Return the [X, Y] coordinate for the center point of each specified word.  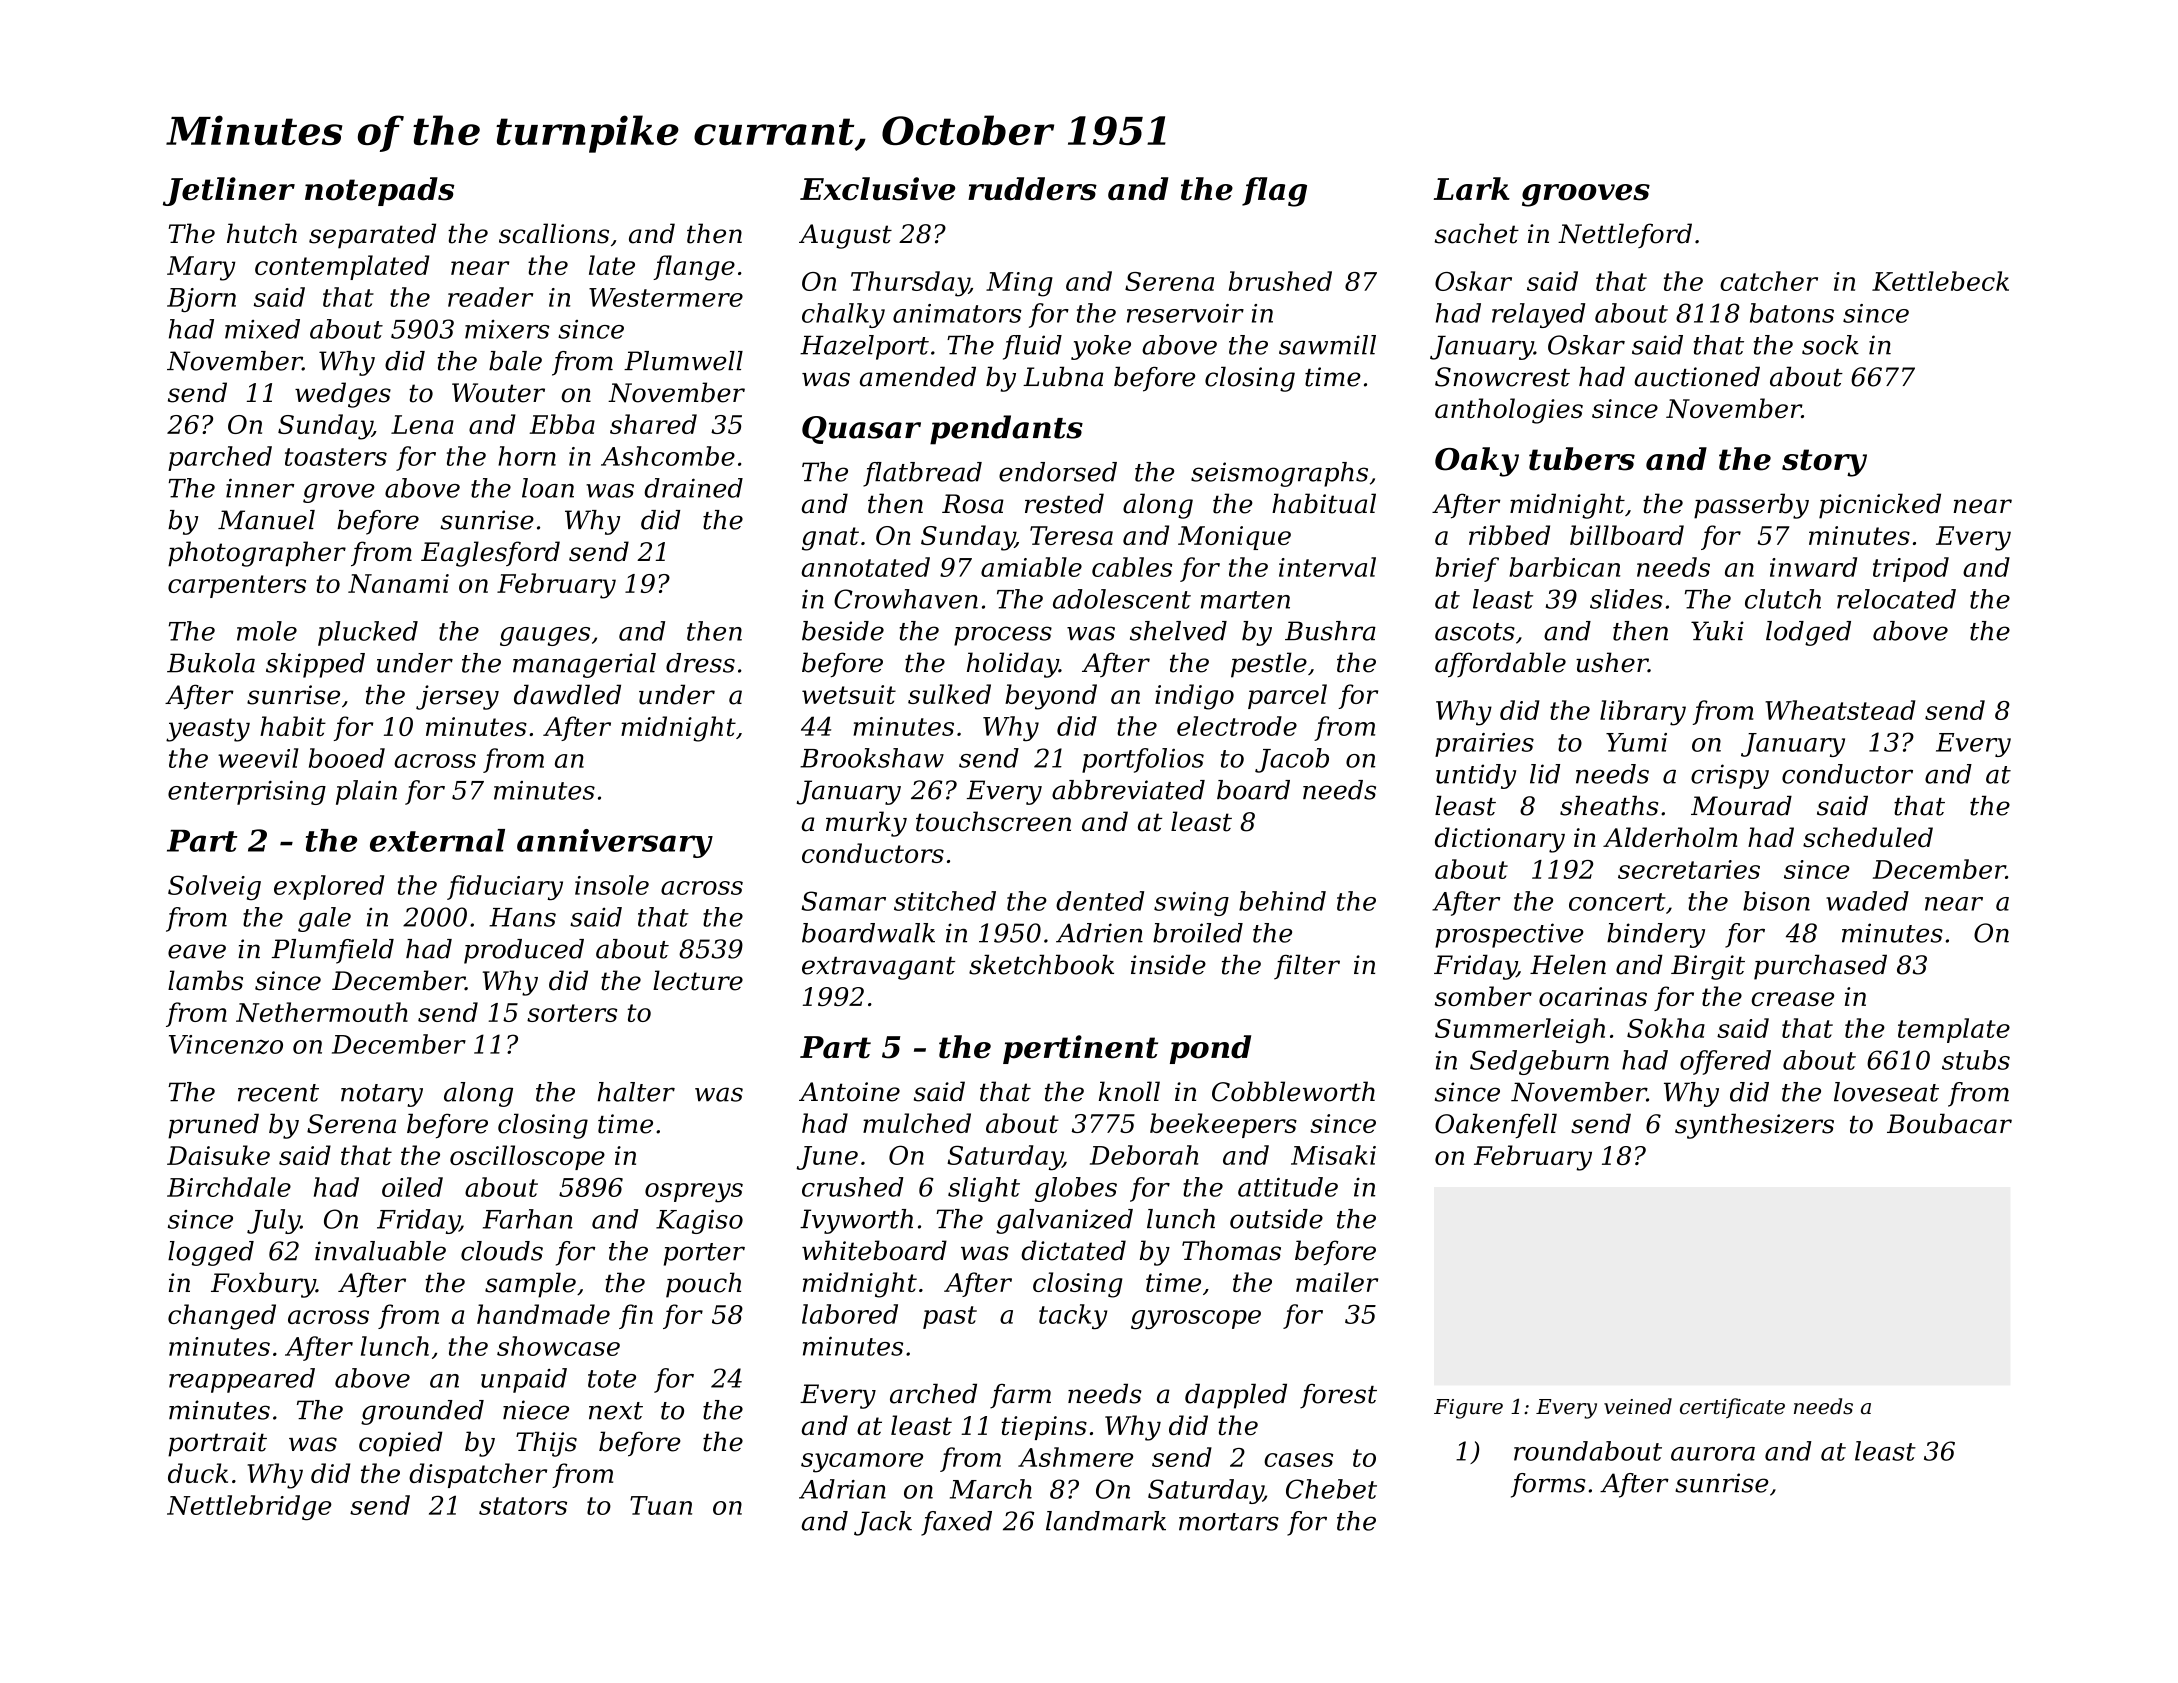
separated [372, 236]
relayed [1538, 315]
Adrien [1099, 933]
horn [527, 456]
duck [198, 1473]
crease [1792, 999]
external [437, 840]
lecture [698, 980]
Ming [1019, 284]
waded [1867, 901]
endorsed [1058, 472]
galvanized [1064, 1221]
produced [524, 951]
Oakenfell [1496, 1126]
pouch [703, 1285]
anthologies [1509, 411]
